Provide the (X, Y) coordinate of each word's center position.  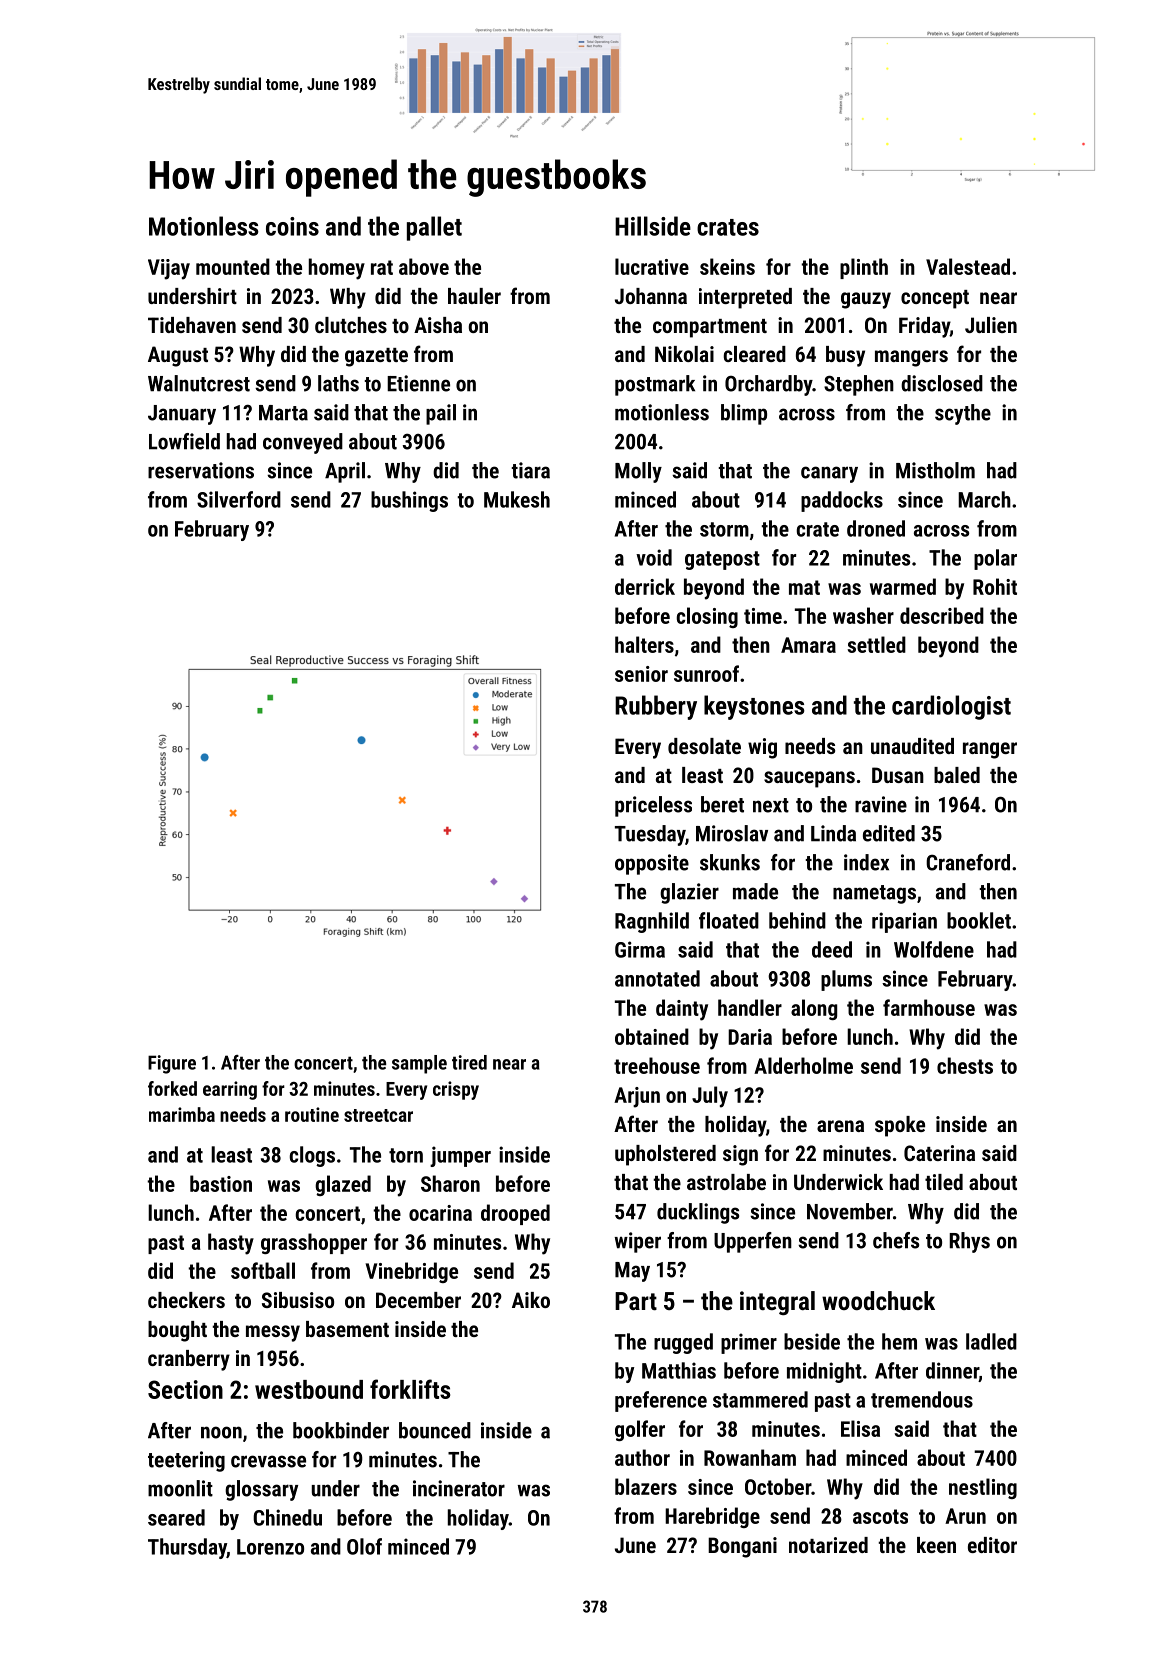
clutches (351, 325)
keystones (754, 707)
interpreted (745, 298)
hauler (474, 296)
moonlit (180, 1488)
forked (172, 1088)
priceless (653, 806)
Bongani (742, 1547)
